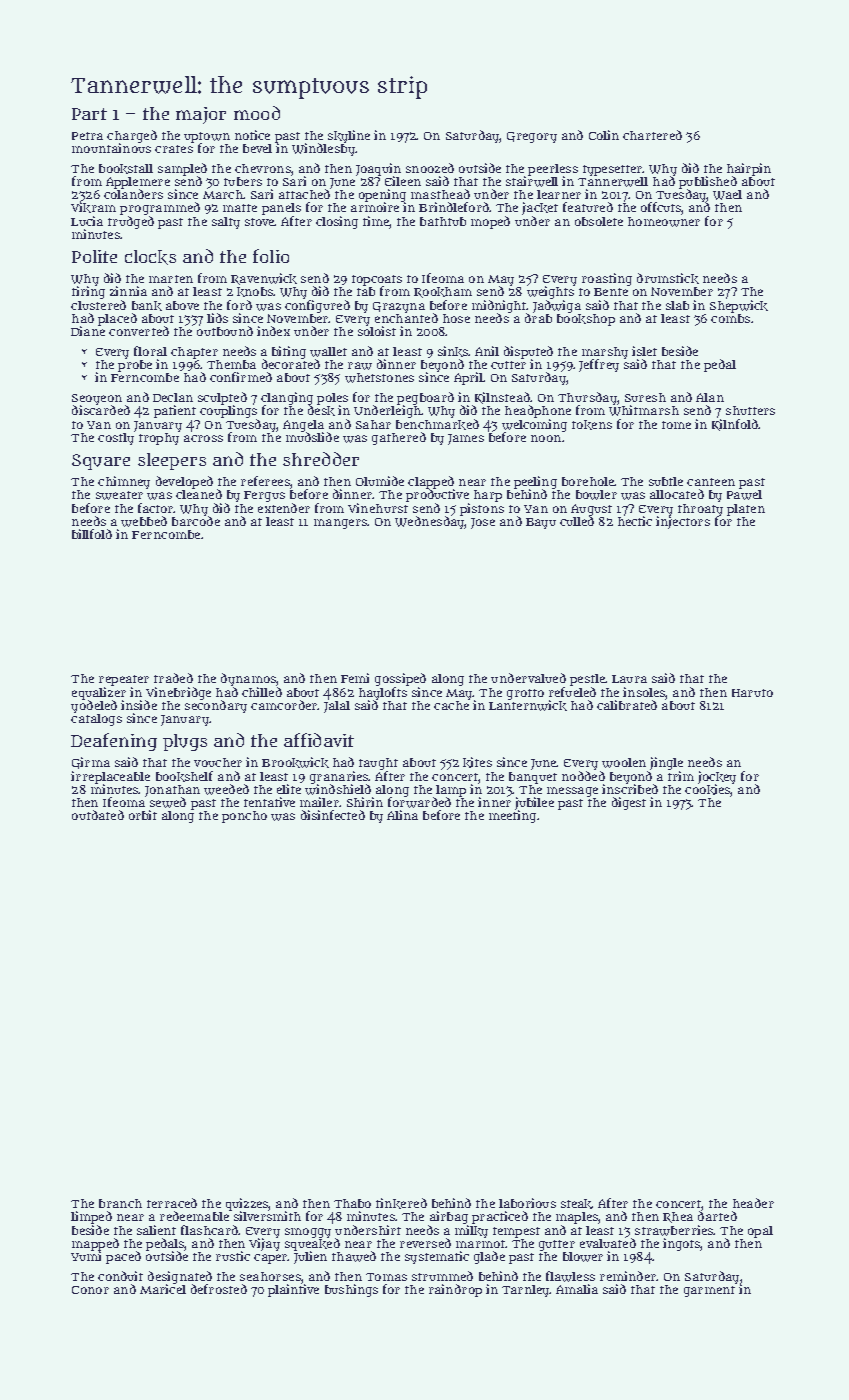  What do you see at coordinates (709, 1291) in the screenshot?
I see `garment` at bounding box center [709, 1291].
